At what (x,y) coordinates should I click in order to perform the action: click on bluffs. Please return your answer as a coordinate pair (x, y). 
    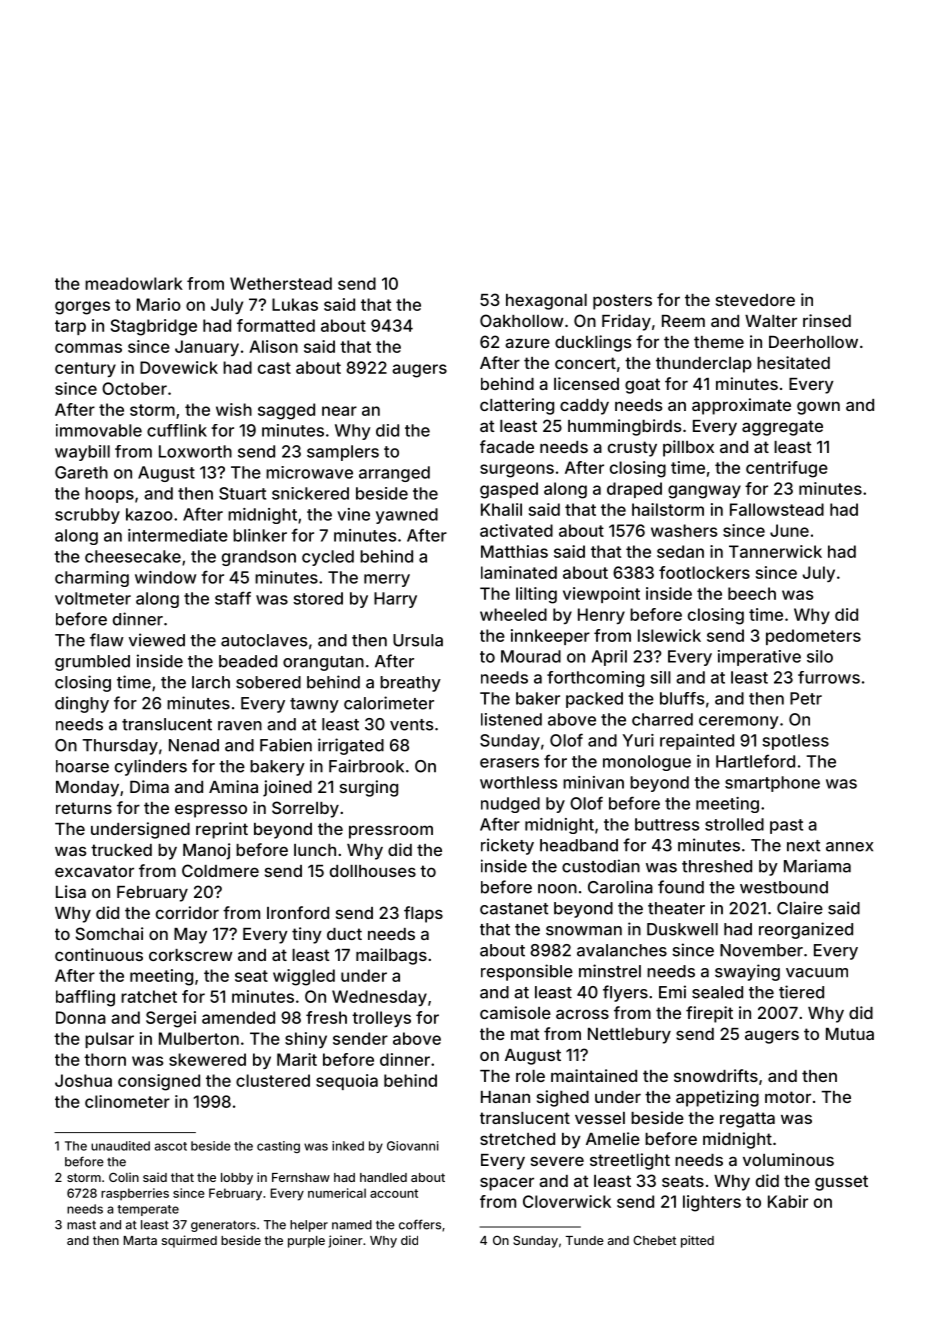
    Looking at the image, I should click on (682, 698).
